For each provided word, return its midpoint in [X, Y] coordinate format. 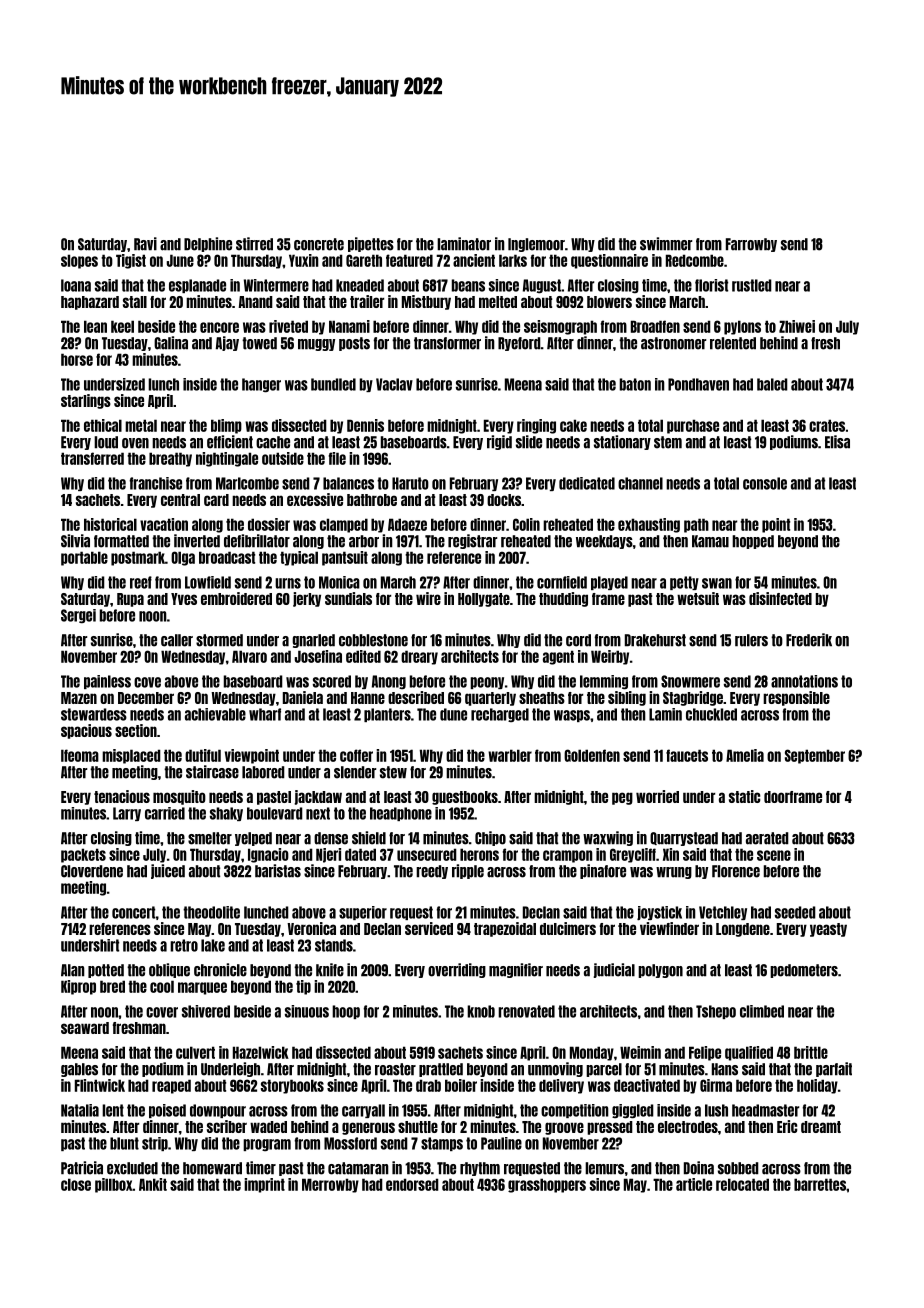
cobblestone [373, 640]
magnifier [516, 970]
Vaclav [394, 384]
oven [135, 443]
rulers [751, 640]
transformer [447, 343]
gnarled [313, 641]
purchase [693, 426]
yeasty [828, 930]
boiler [461, 1085]
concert [134, 912]
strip [155, 1144]
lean [95, 326]
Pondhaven [698, 384]
